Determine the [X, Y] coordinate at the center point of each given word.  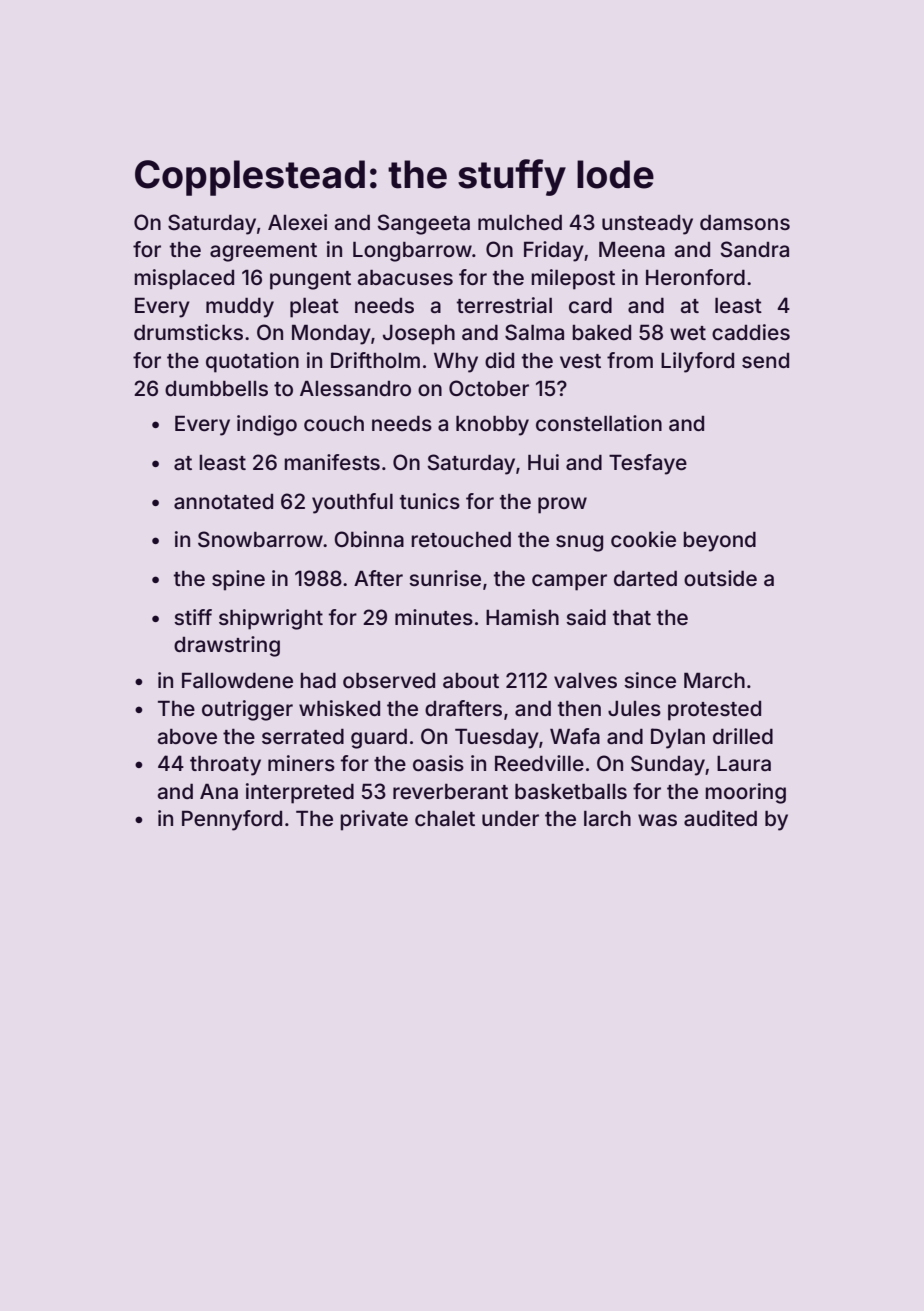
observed [389, 680]
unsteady [647, 225]
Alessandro [355, 388]
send [765, 360]
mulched [520, 222]
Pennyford [232, 820]
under [510, 818]
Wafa [575, 736]
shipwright [271, 619]
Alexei [297, 222]
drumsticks [188, 332]
